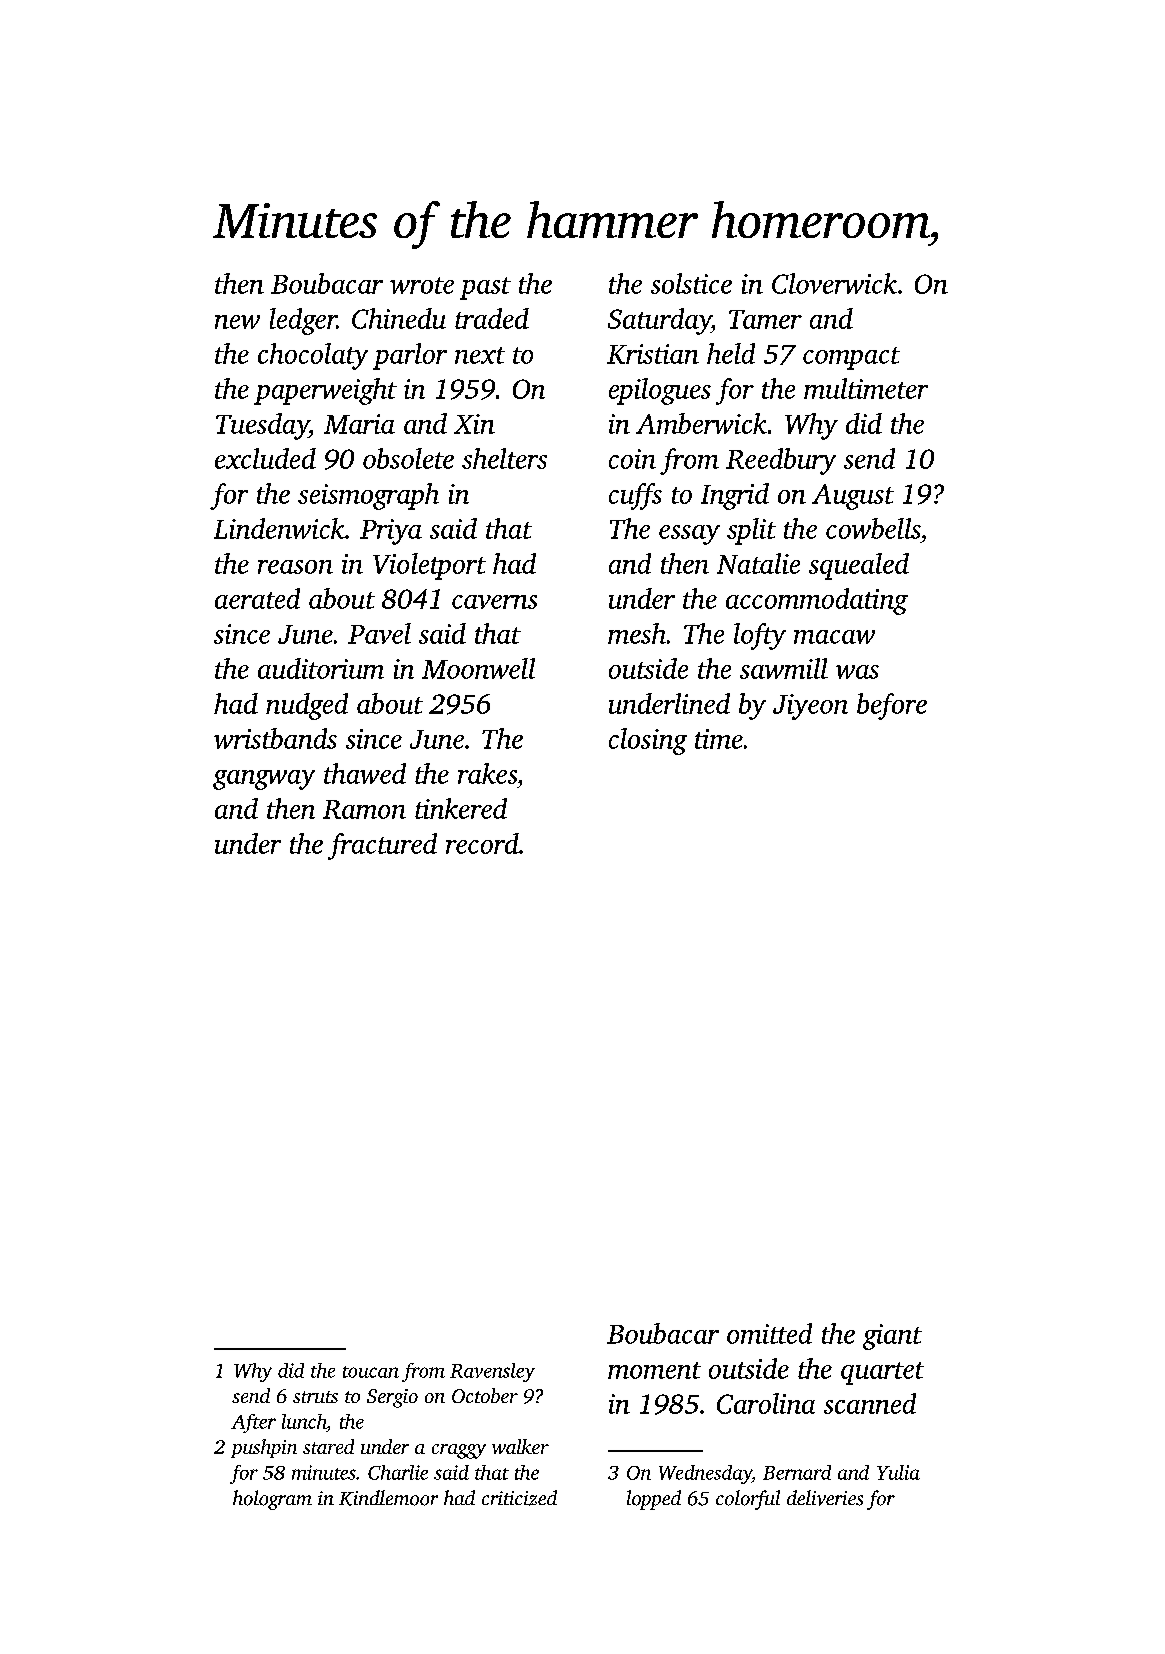 This image has height=1654, width=1165. I want to click on wrote, so click(422, 285).
